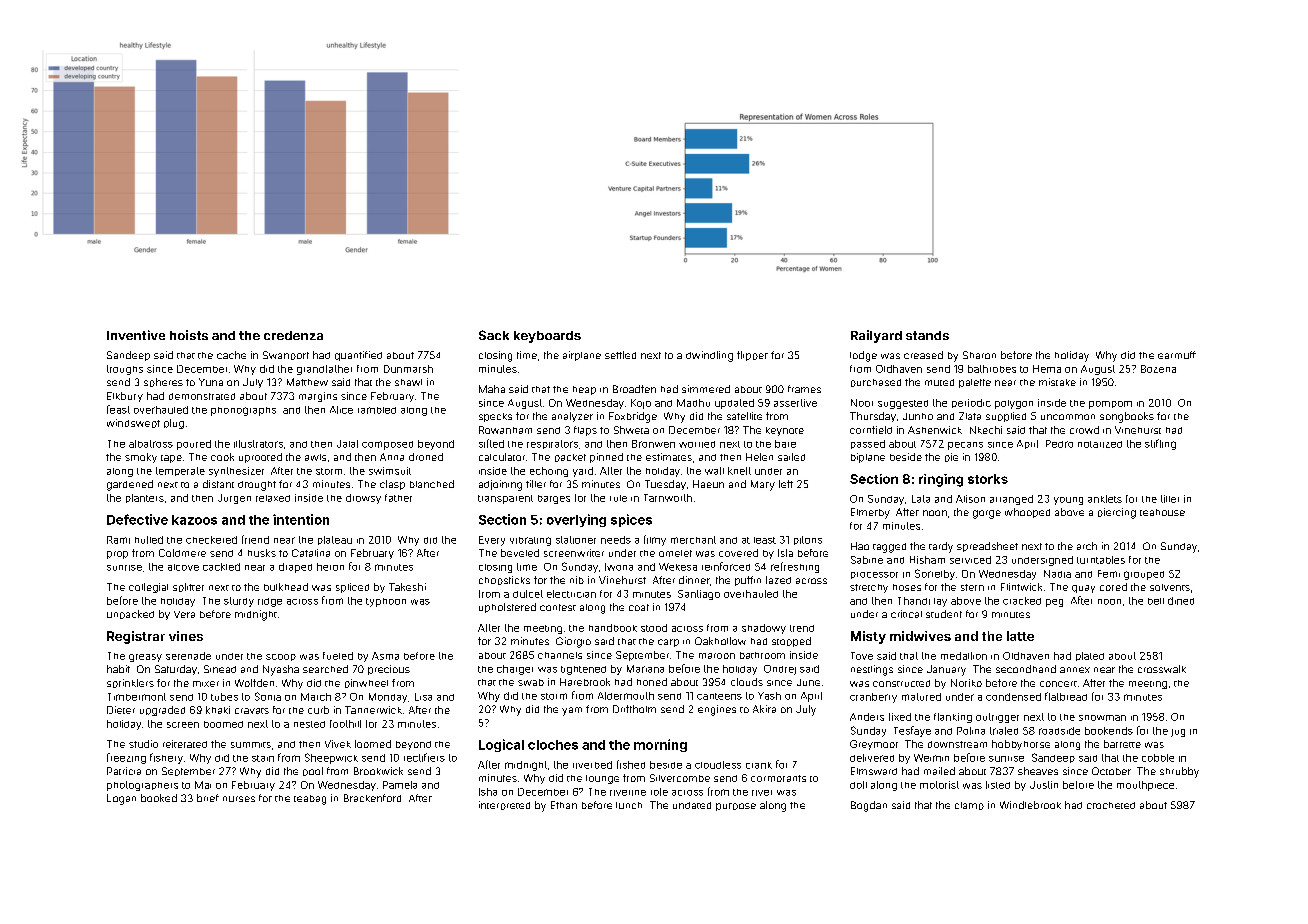 The height and width of the document is (924, 1308). Describe the element at coordinates (148, 588) in the document. I see `collegial` at that location.
